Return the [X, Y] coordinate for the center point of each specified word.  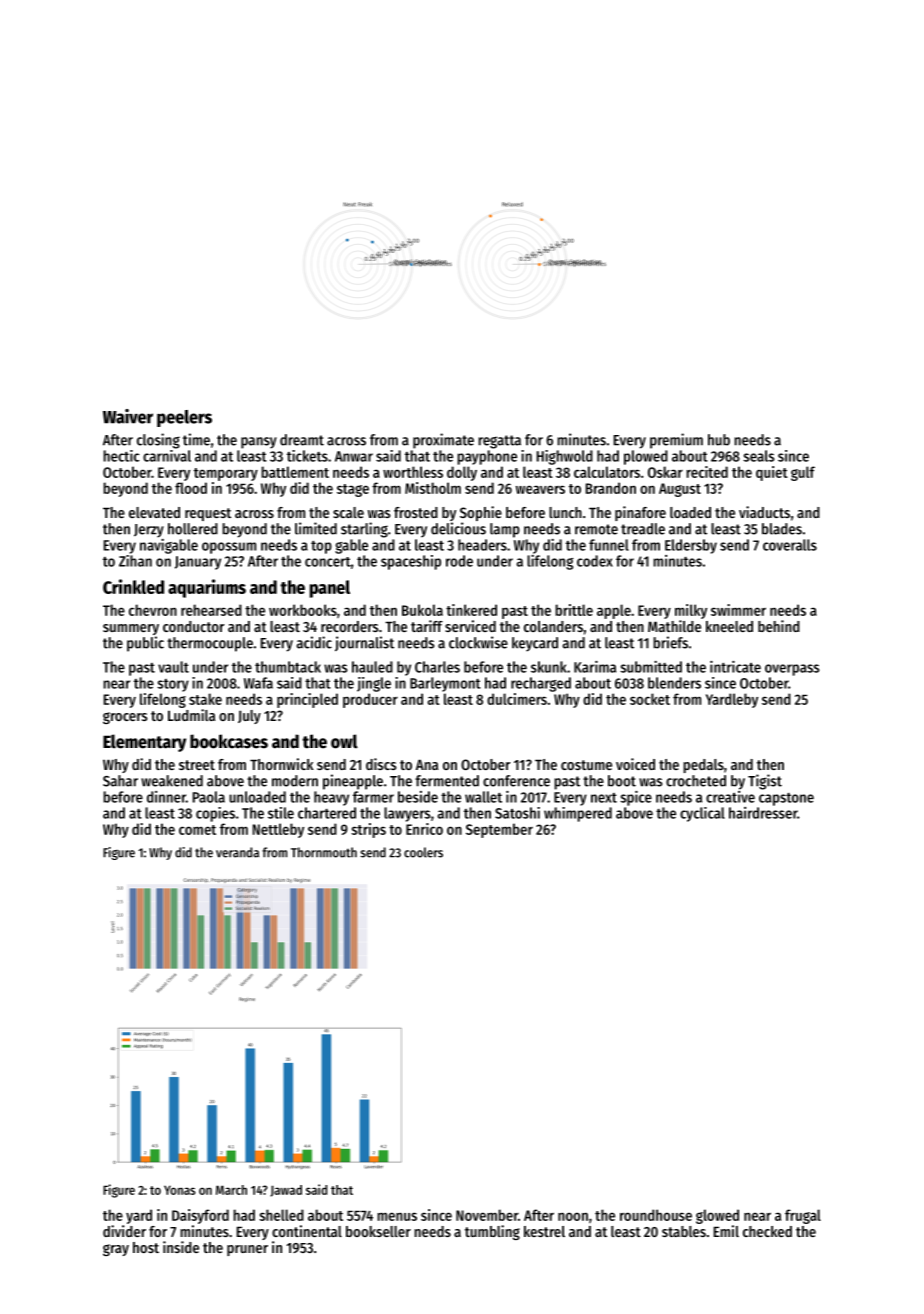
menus [397, 1216]
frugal [803, 1216]
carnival [167, 456]
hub [719, 440]
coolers [423, 852]
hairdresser [763, 813]
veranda [237, 852]
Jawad [286, 1191]
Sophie [481, 513]
